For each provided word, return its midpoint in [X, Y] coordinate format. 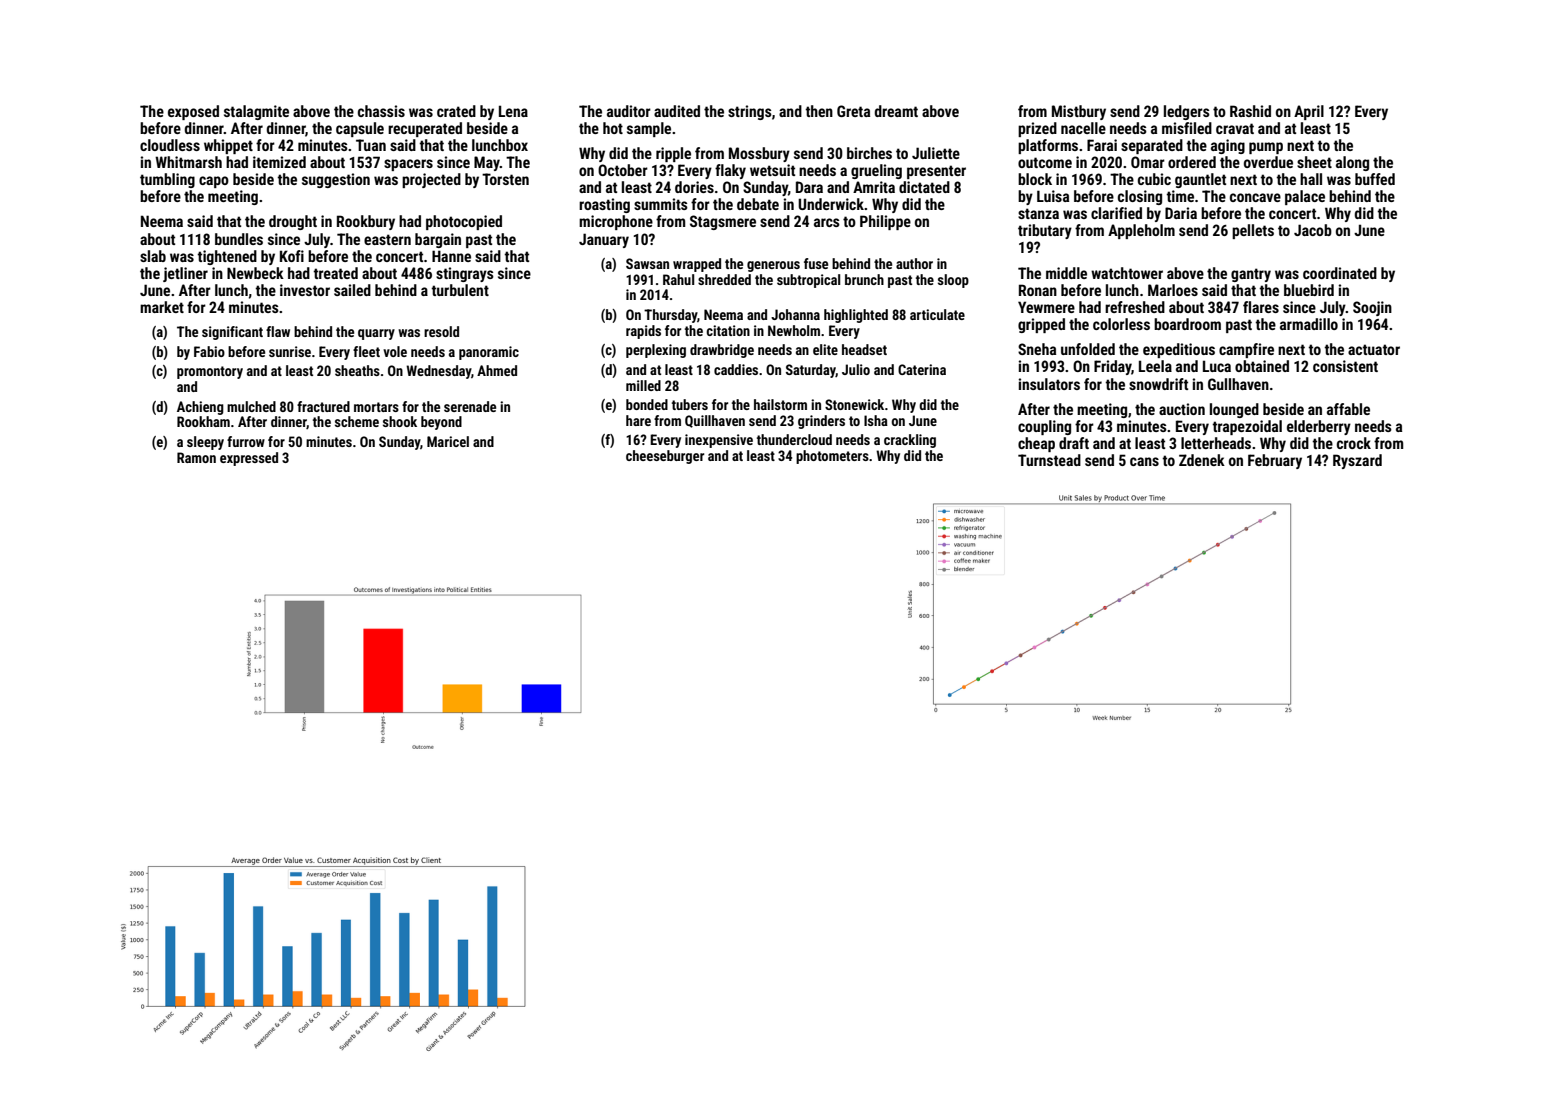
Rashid [1250, 111]
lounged [1234, 410]
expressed [249, 459]
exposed [193, 112]
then [819, 111]
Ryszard [1357, 461]
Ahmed [497, 370]
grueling [876, 171]
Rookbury [366, 222]
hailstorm [780, 404]
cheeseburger [665, 457]
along [1352, 163]
